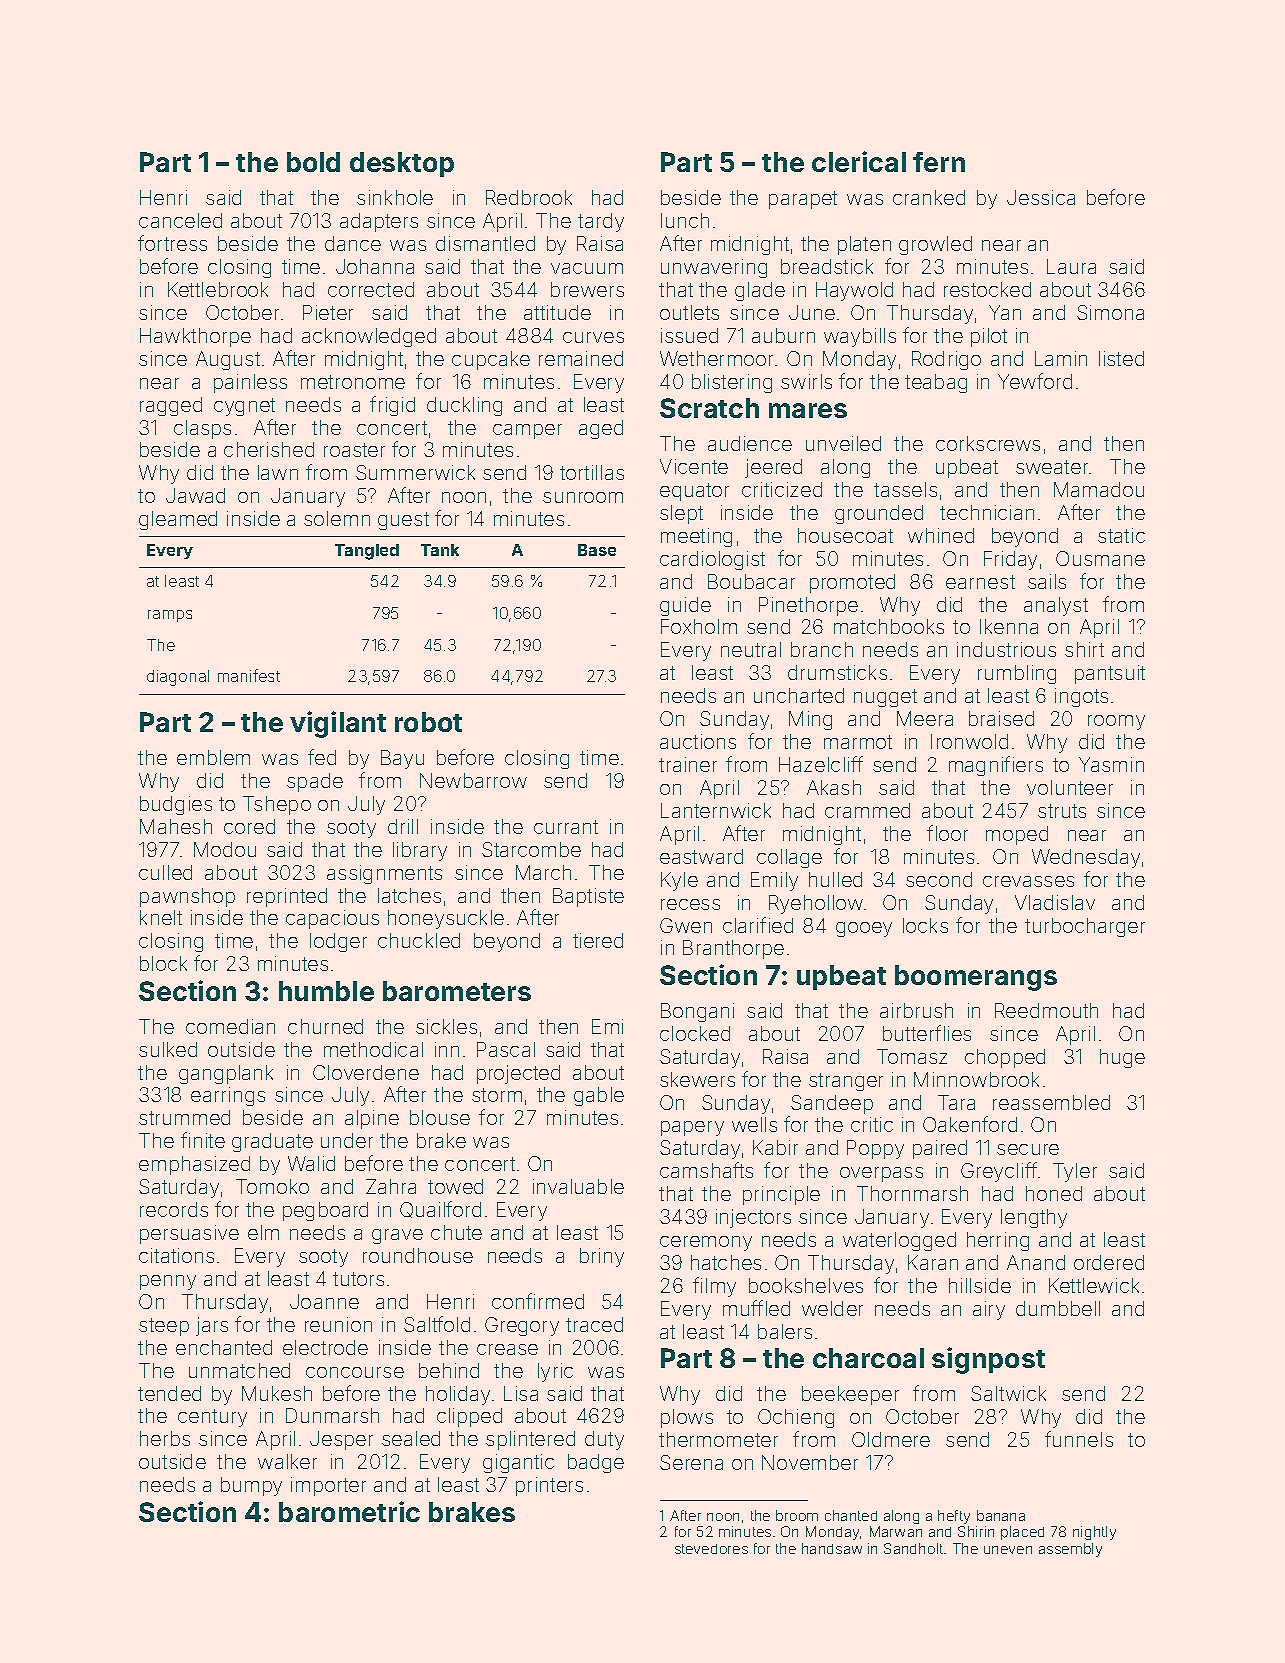 The width and height of the document is (1285, 1663). What do you see at coordinates (1041, 197) in the document?
I see `Jessica` at bounding box center [1041, 197].
